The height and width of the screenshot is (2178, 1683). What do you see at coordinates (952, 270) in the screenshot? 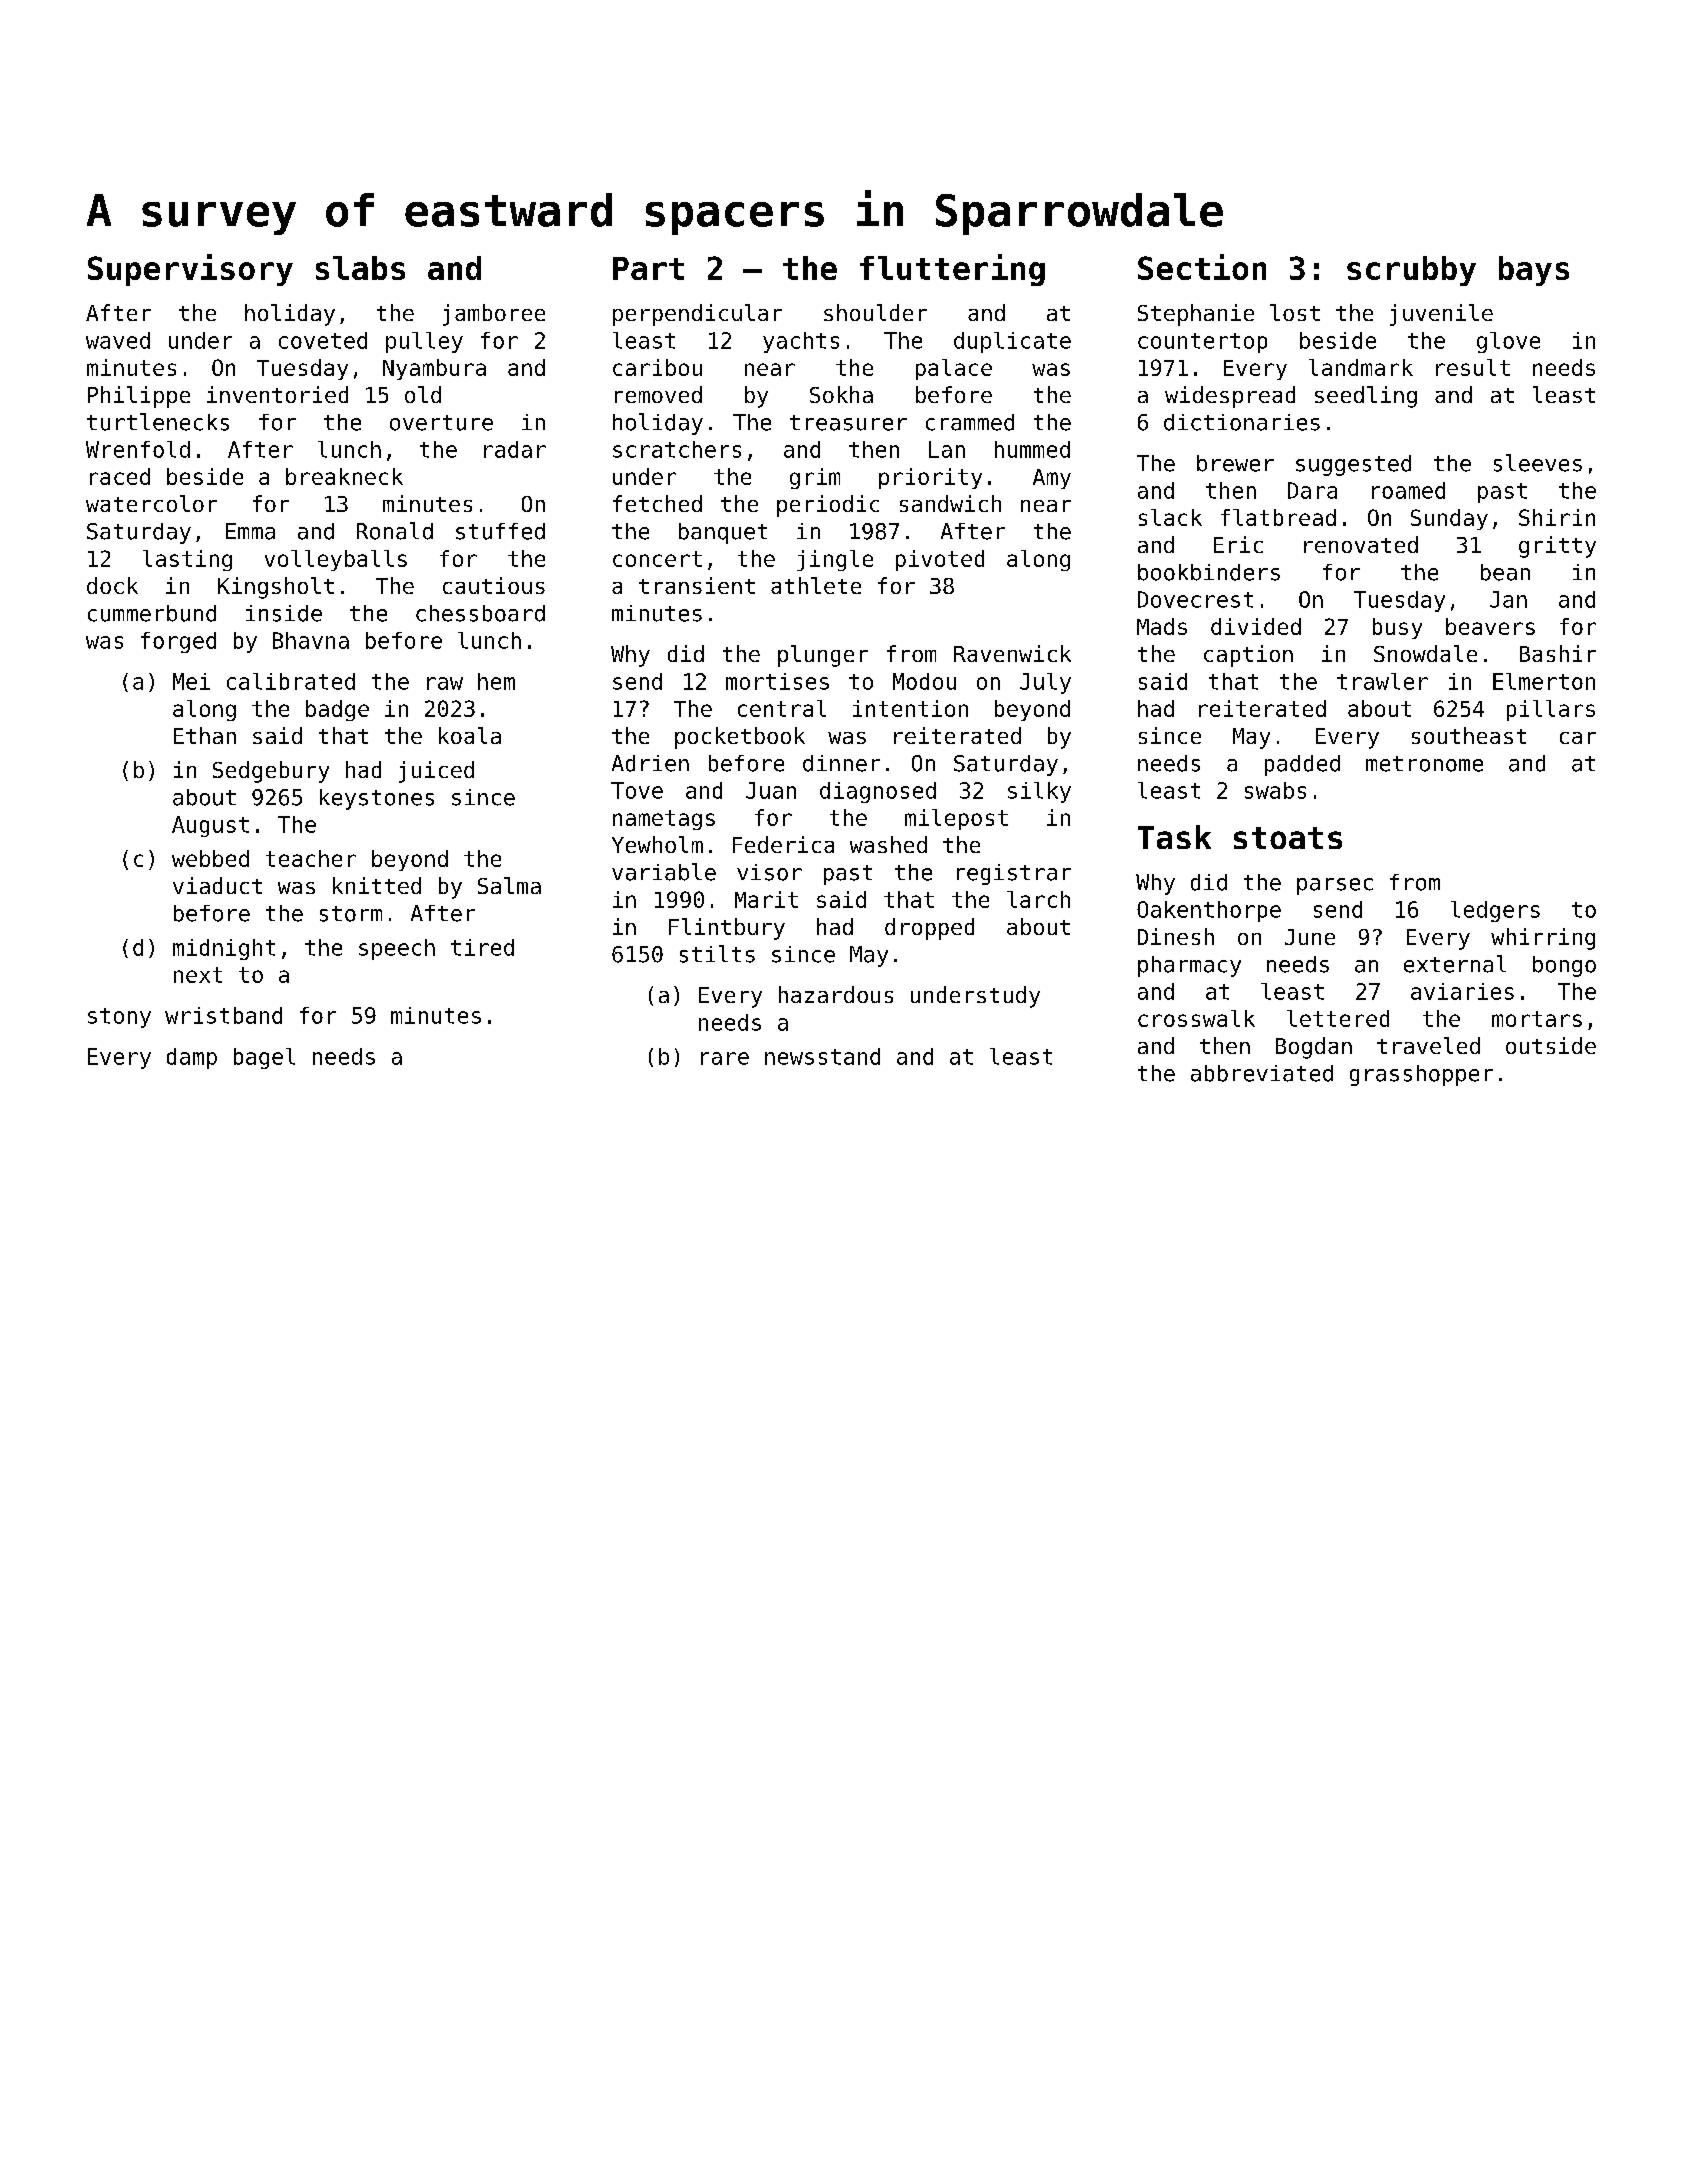
I see `fluttering` at bounding box center [952, 270].
